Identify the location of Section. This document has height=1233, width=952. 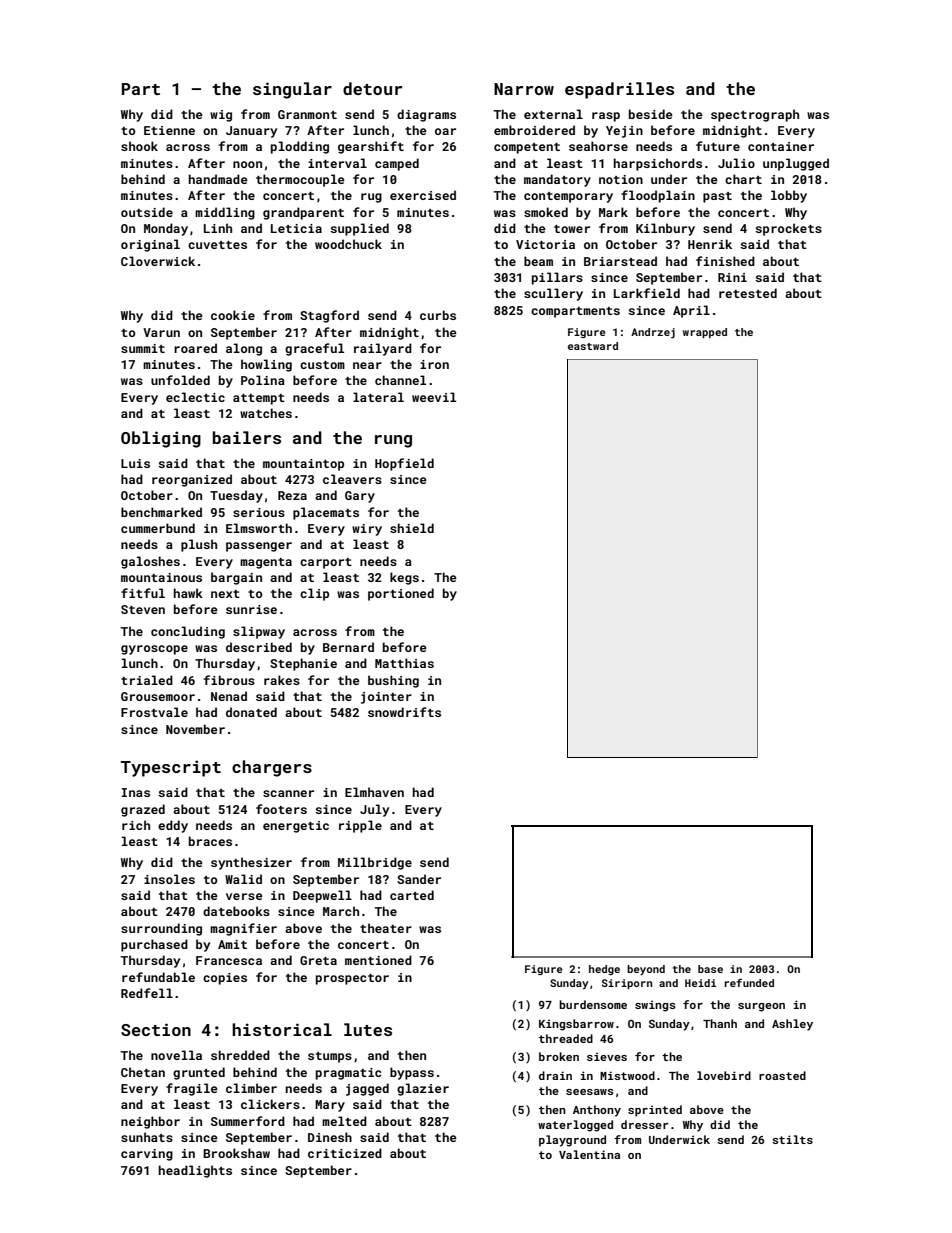
(156, 1029).
